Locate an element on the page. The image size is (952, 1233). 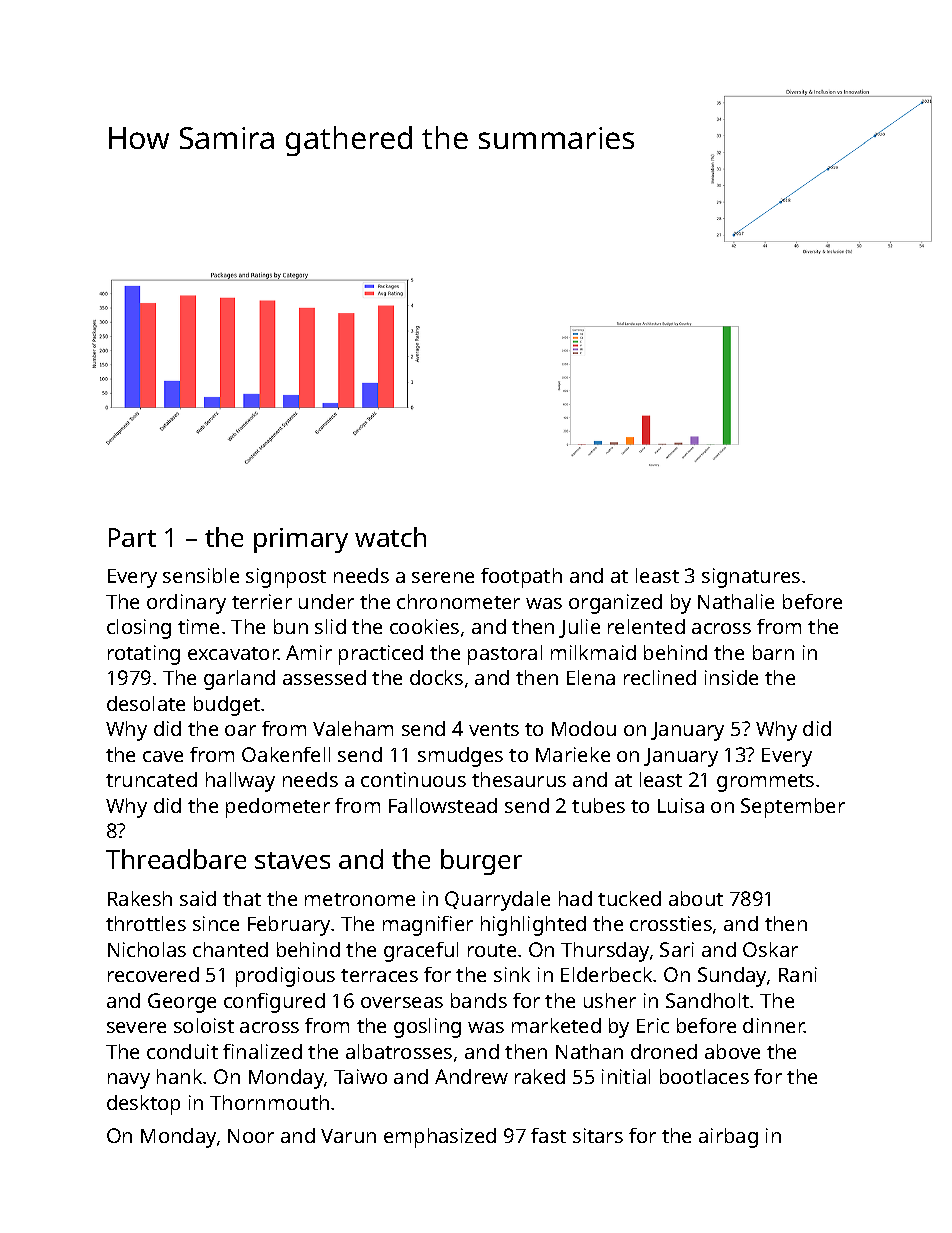
desolate is located at coordinates (146, 703).
